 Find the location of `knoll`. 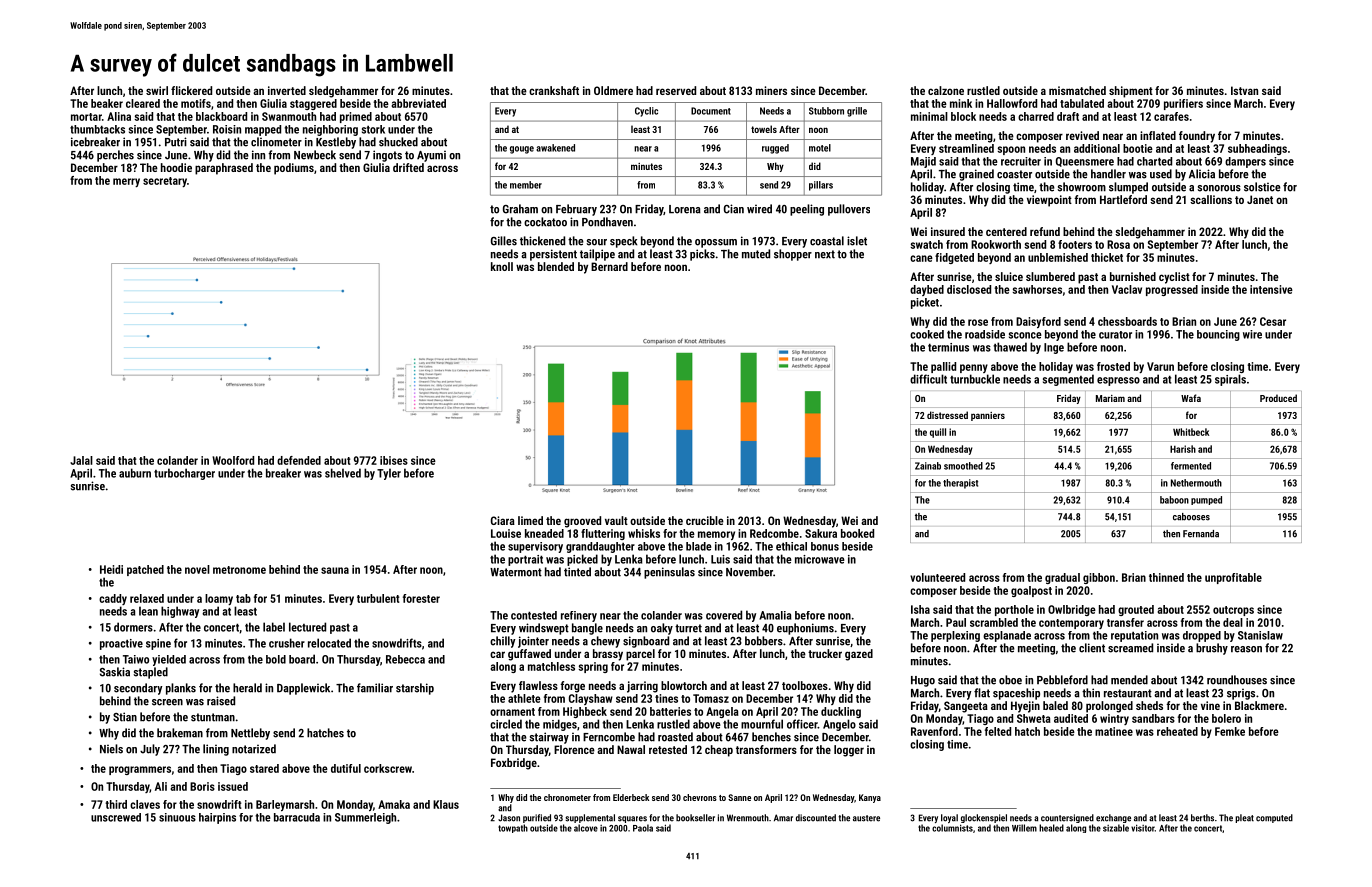

knoll is located at coordinates (502, 266).
